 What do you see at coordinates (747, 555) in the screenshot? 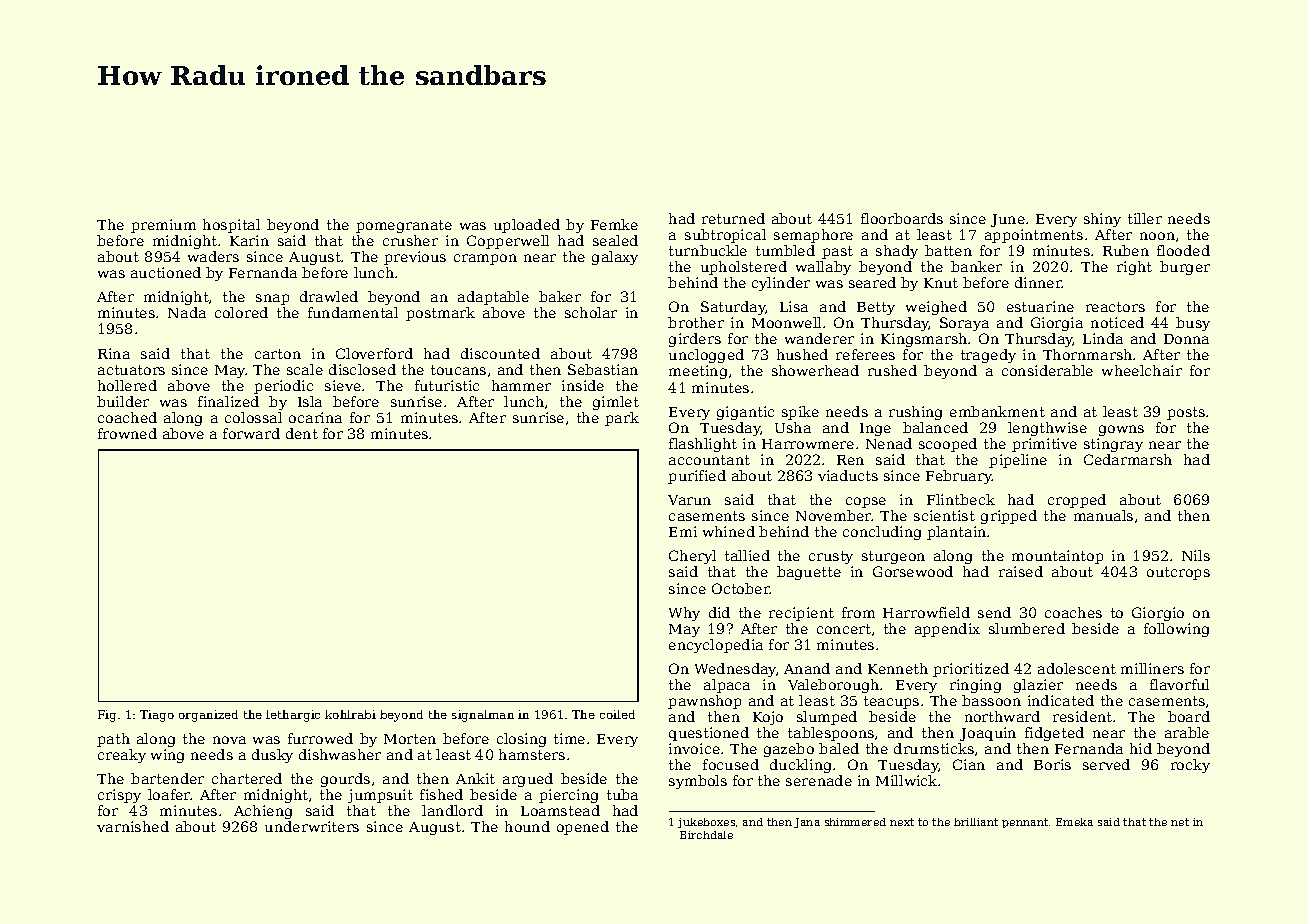
I see `tallied` at bounding box center [747, 555].
